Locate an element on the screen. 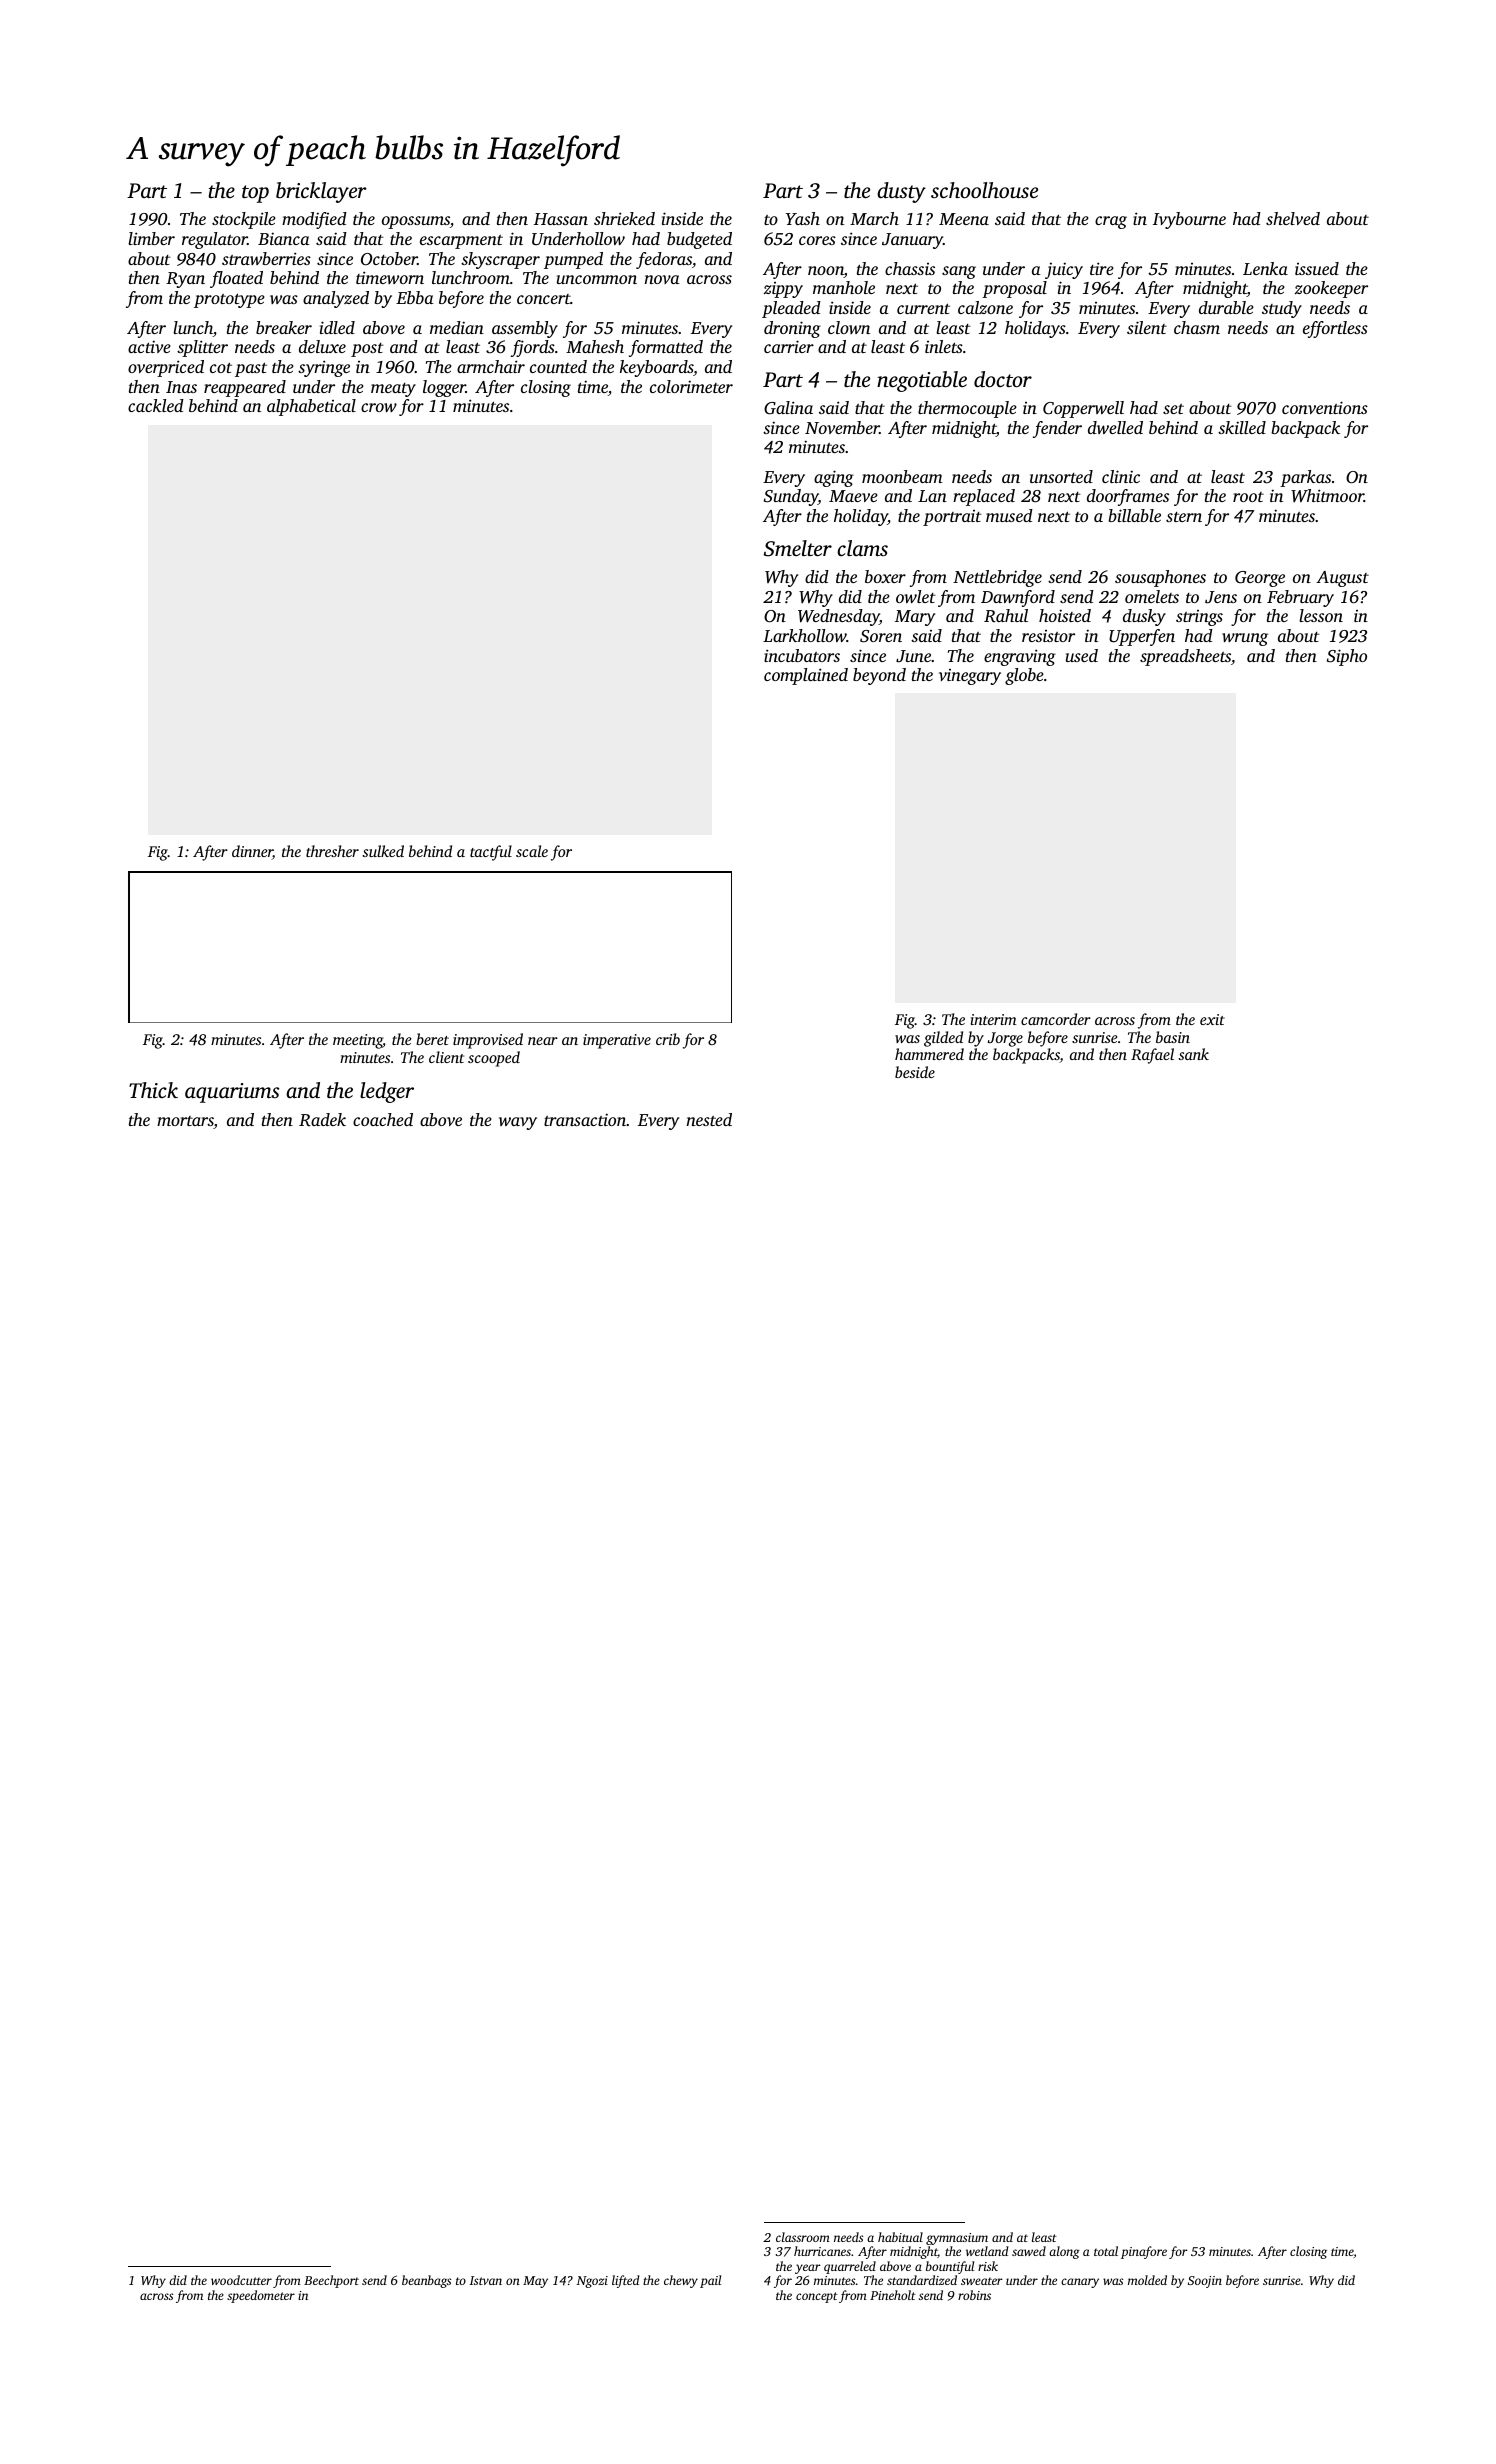 This screenshot has width=1496, height=2464. beanbags is located at coordinates (426, 2281).
